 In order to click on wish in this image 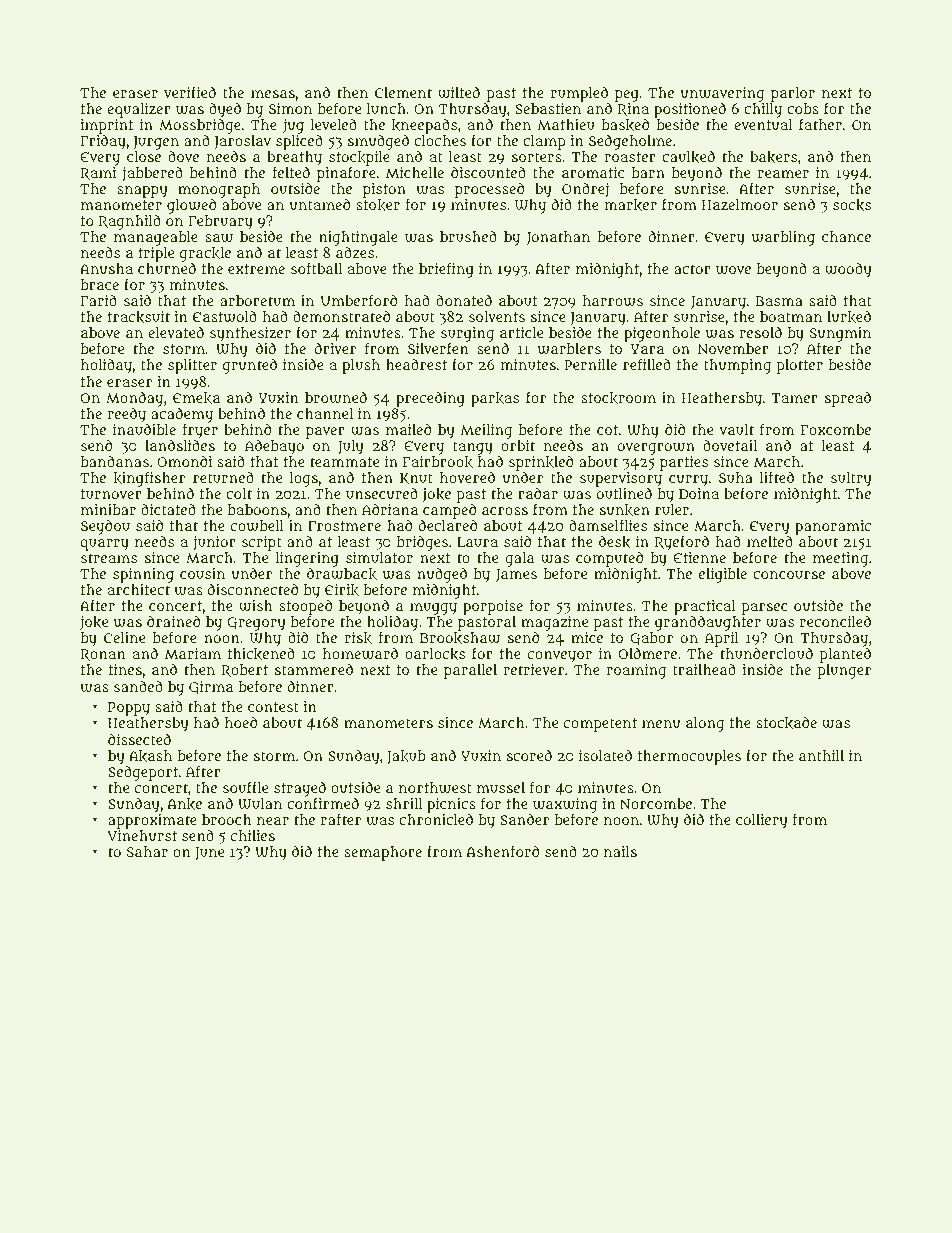, I will do `click(256, 606)`.
